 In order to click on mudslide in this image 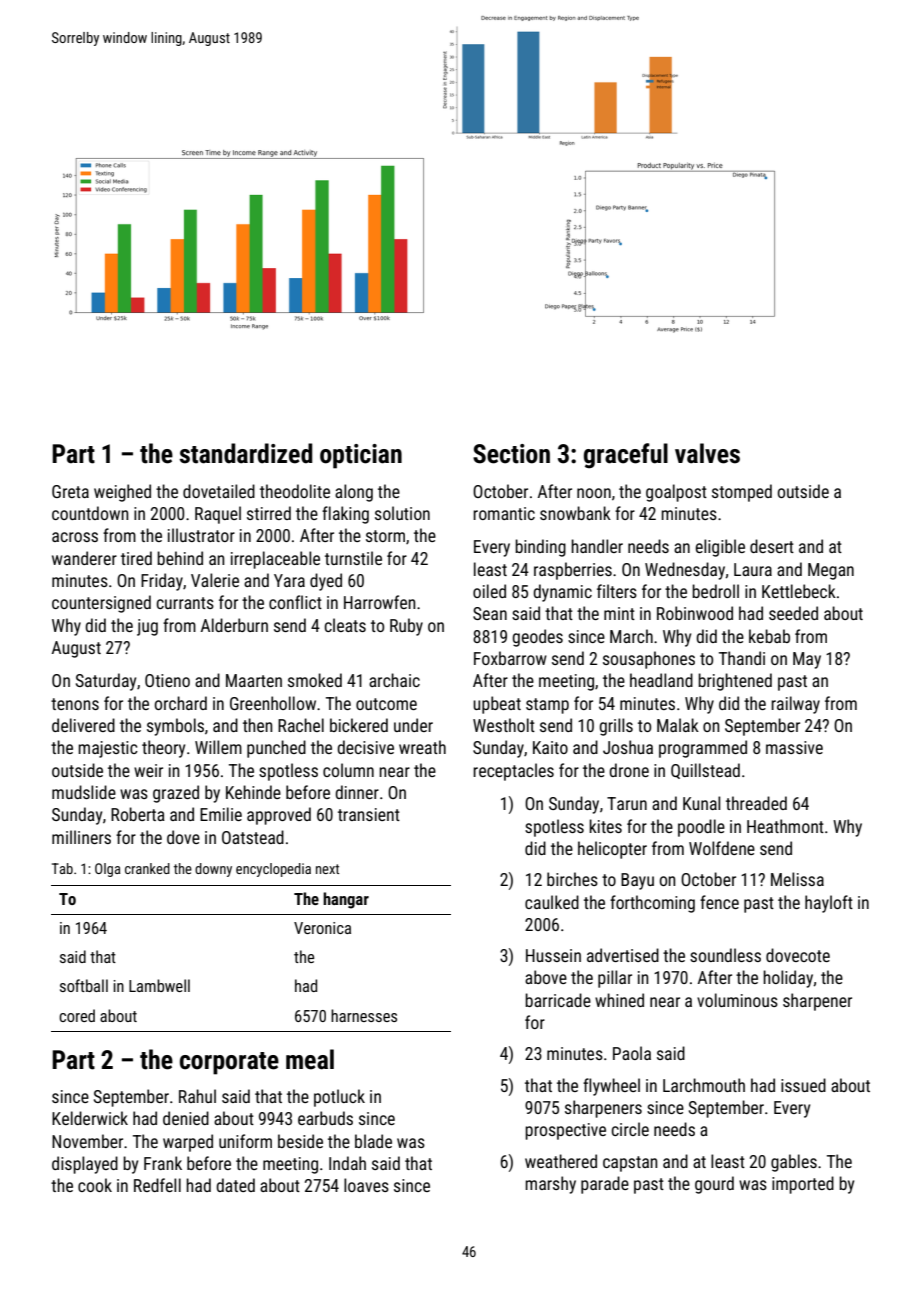, I will do `click(84, 792)`.
